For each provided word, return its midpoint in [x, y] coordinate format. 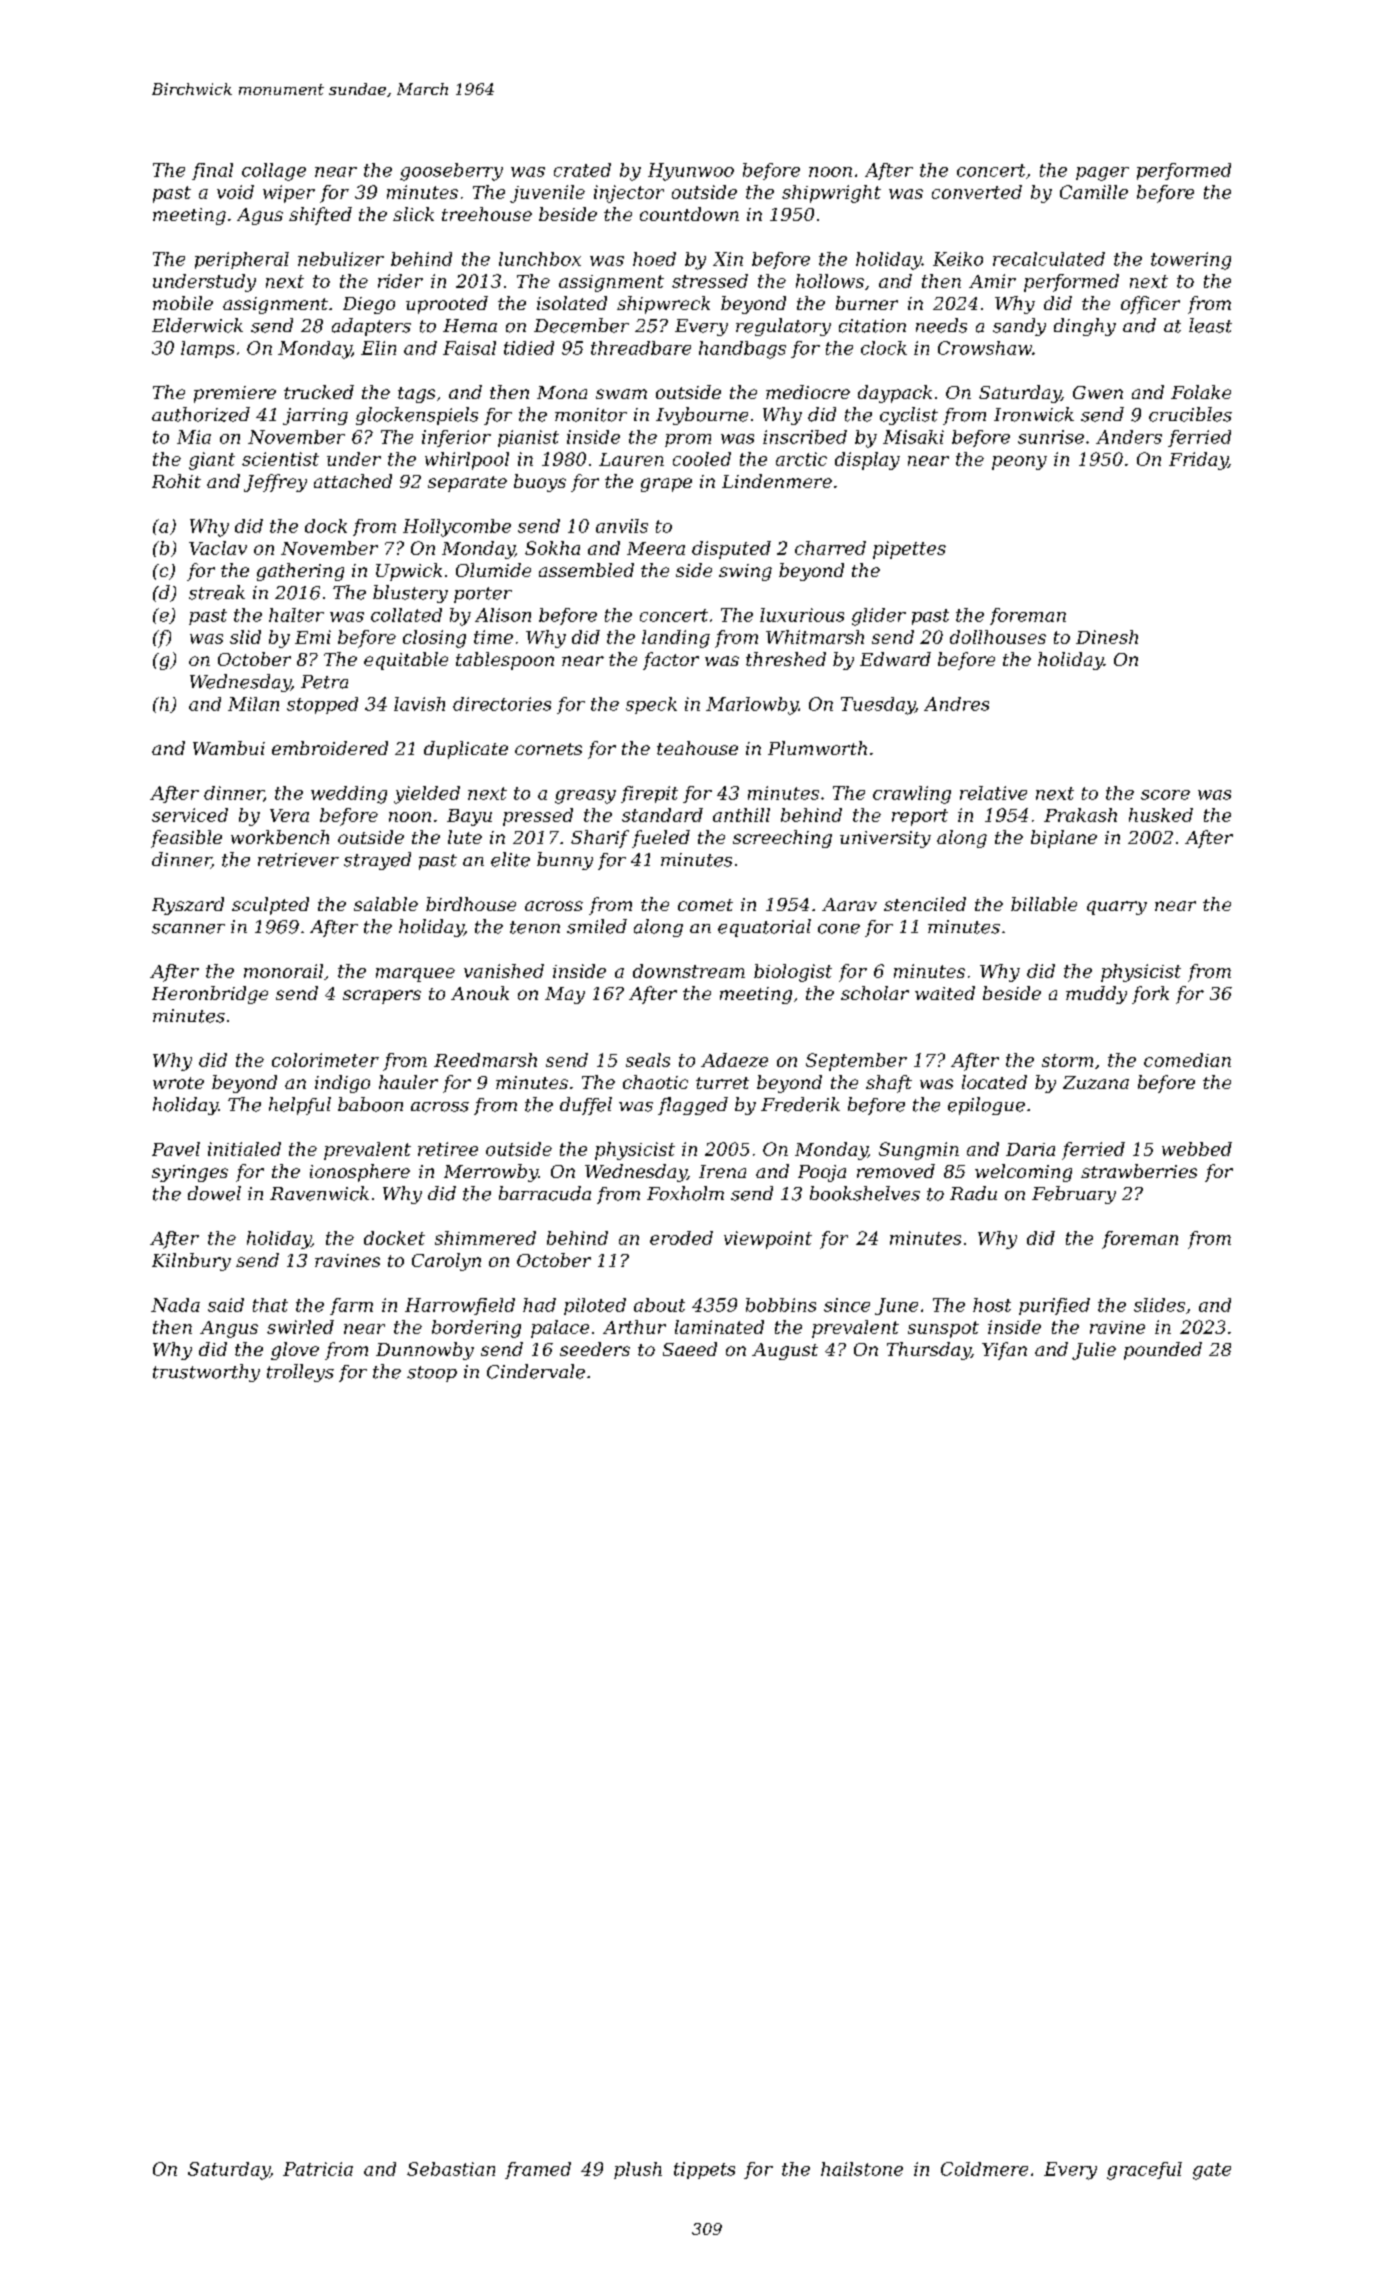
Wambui [229, 748]
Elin [378, 348]
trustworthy [206, 1373]
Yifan [1004, 1351]
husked [1161, 815]
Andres [956, 704]
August [785, 1351]
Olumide [493, 570]
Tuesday [878, 706]
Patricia [318, 2169]
